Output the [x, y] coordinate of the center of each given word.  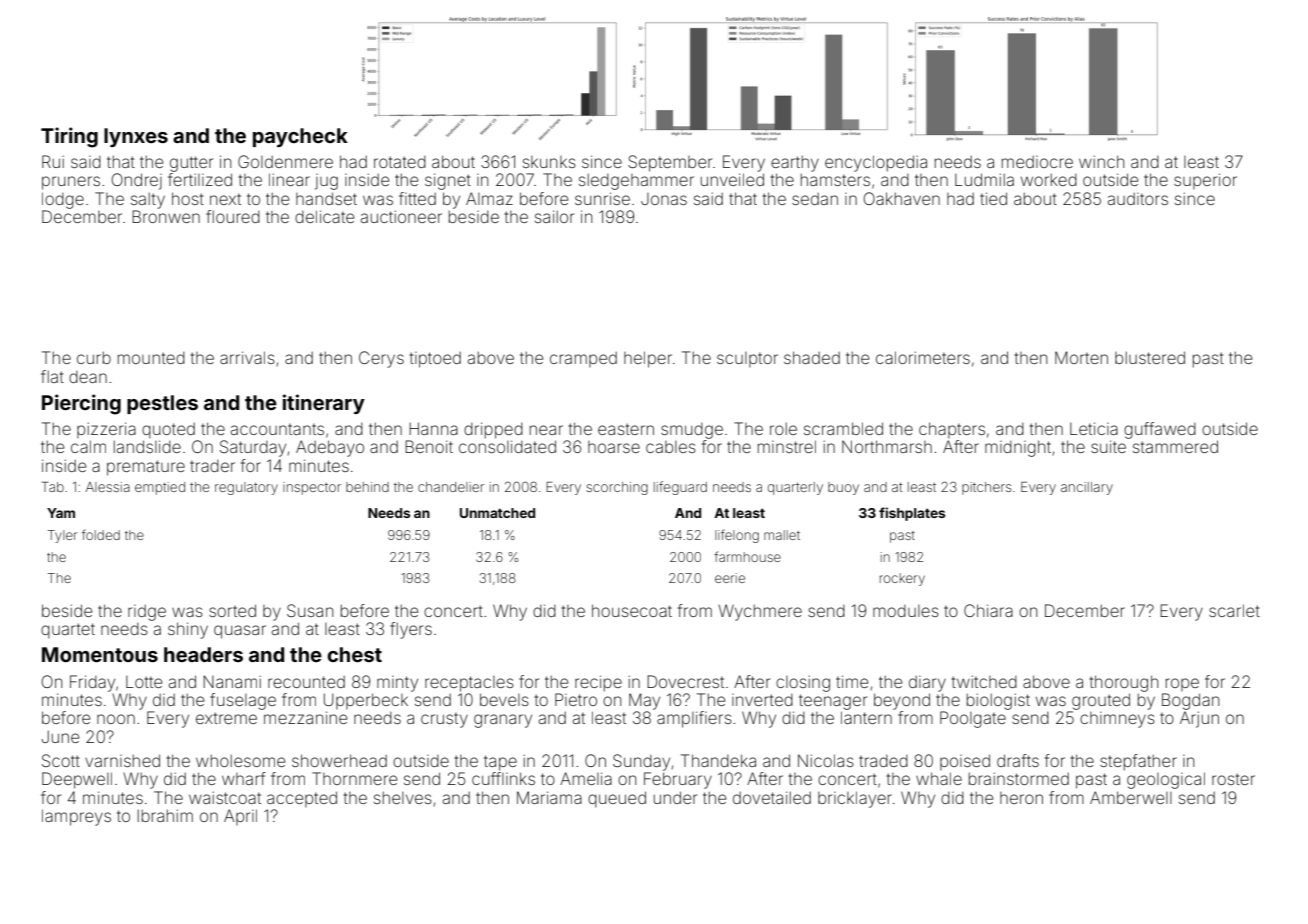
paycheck [300, 137]
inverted [762, 700]
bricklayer [855, 799]
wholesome [241, 760]
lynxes [136, 137]
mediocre [1037, 162]
